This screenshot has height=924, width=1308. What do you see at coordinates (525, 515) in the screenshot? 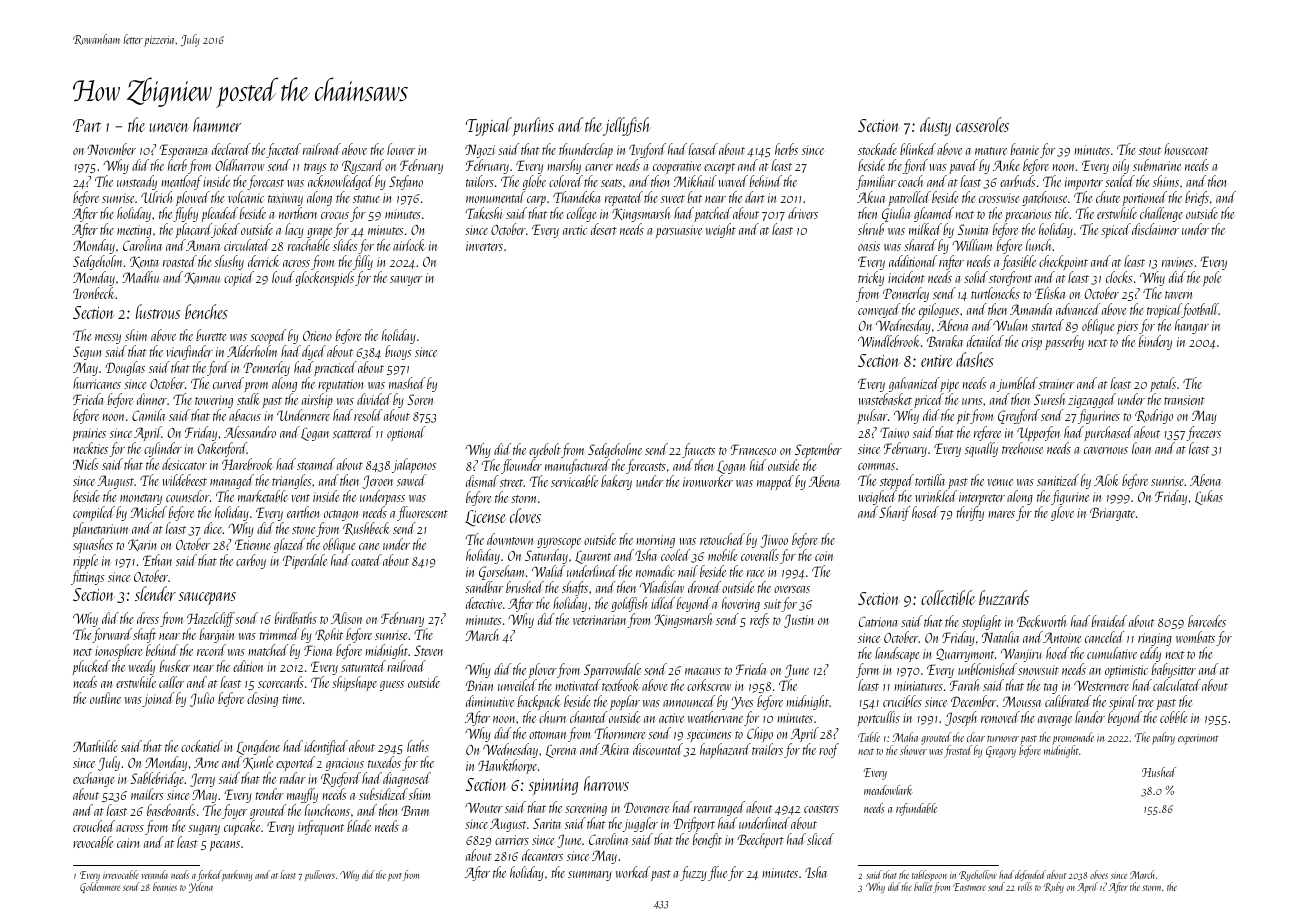
I see `cloves` at bounding box center [525, 515].
